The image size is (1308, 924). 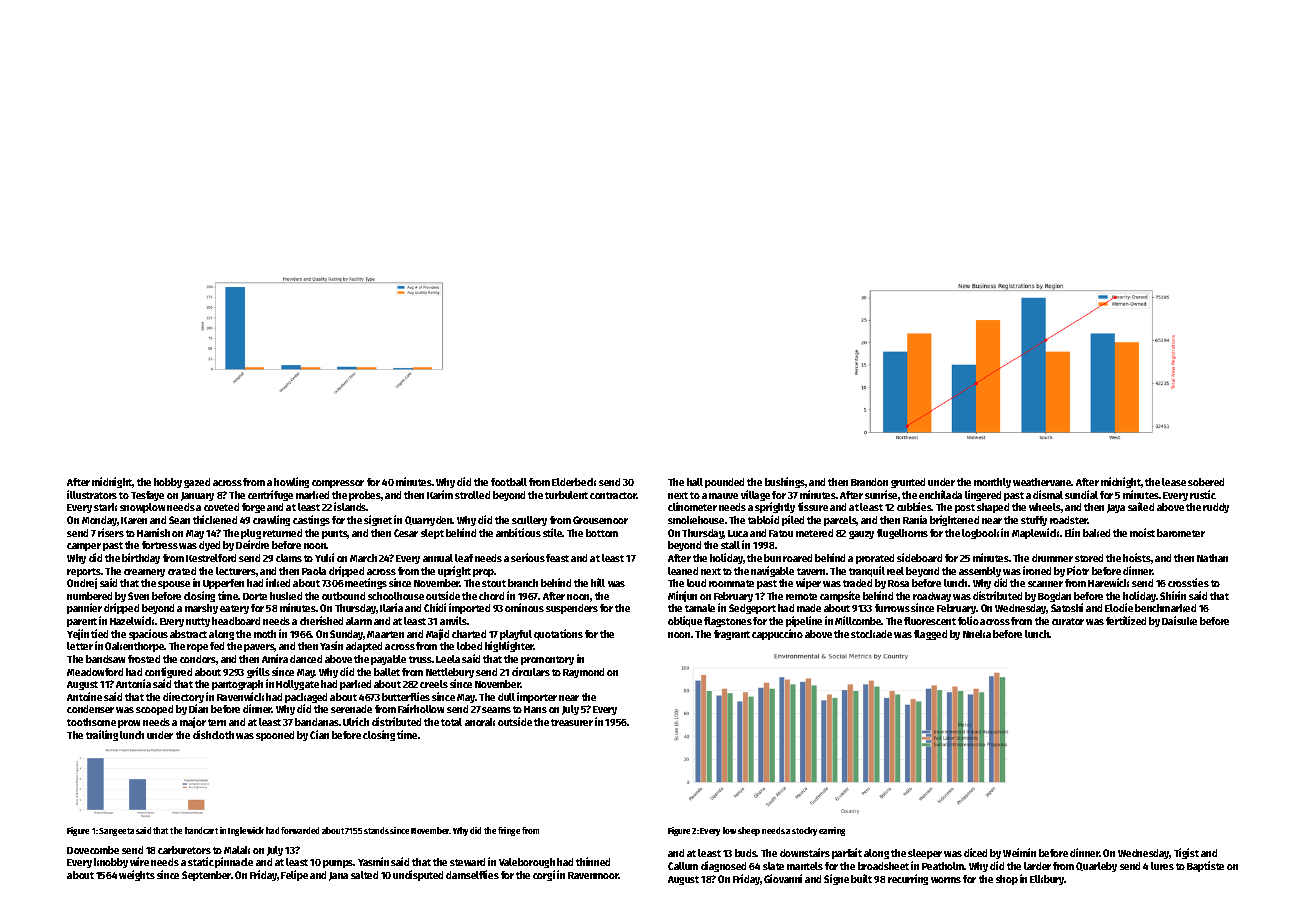 I want to click on dishcloth, so click(x=213, y=734).
